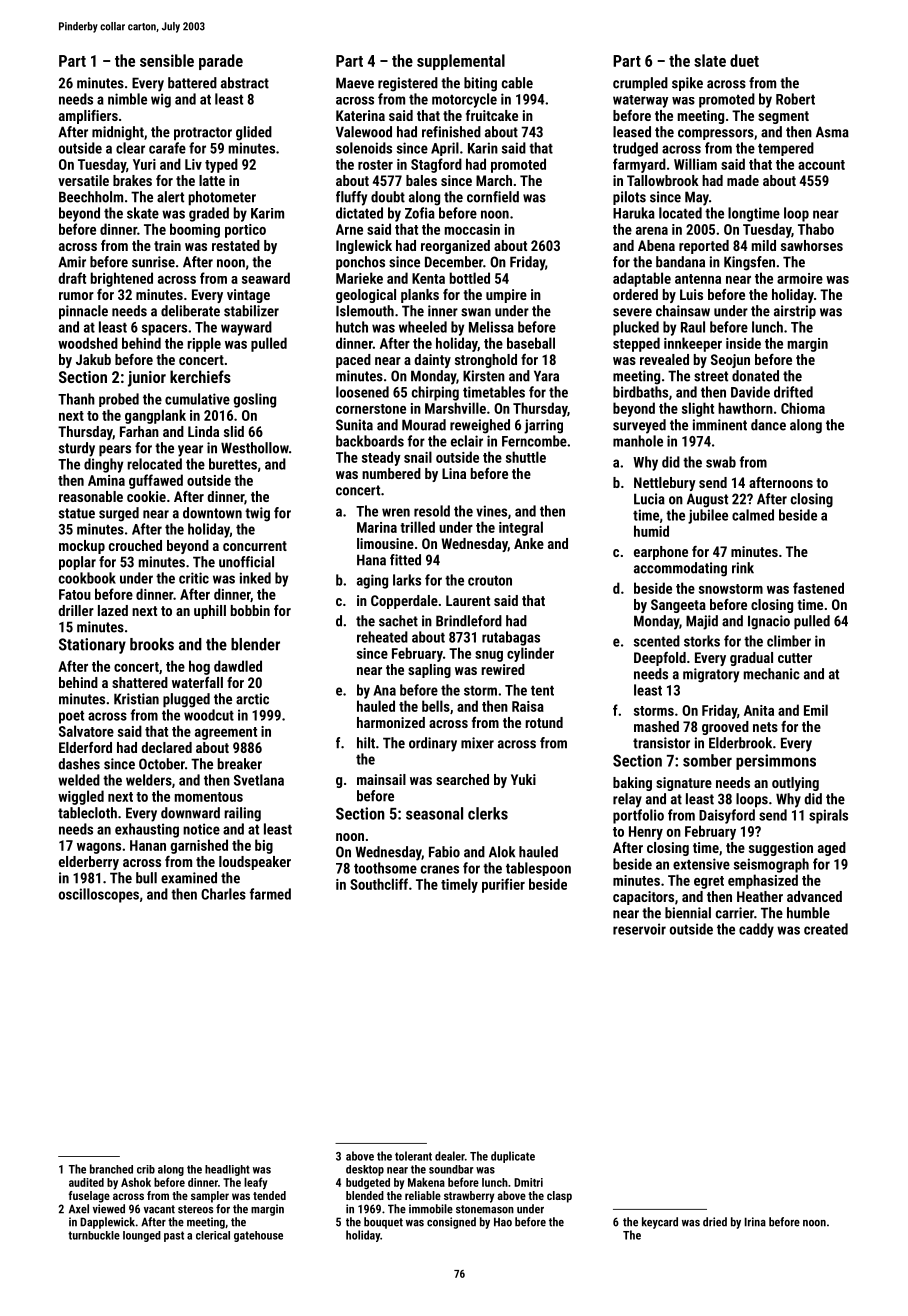 The image size is (908, 1316). What do you see at coordinates (381, 779) in the screenshot?
I see `mainsail` at bounding box center [381, 779].
